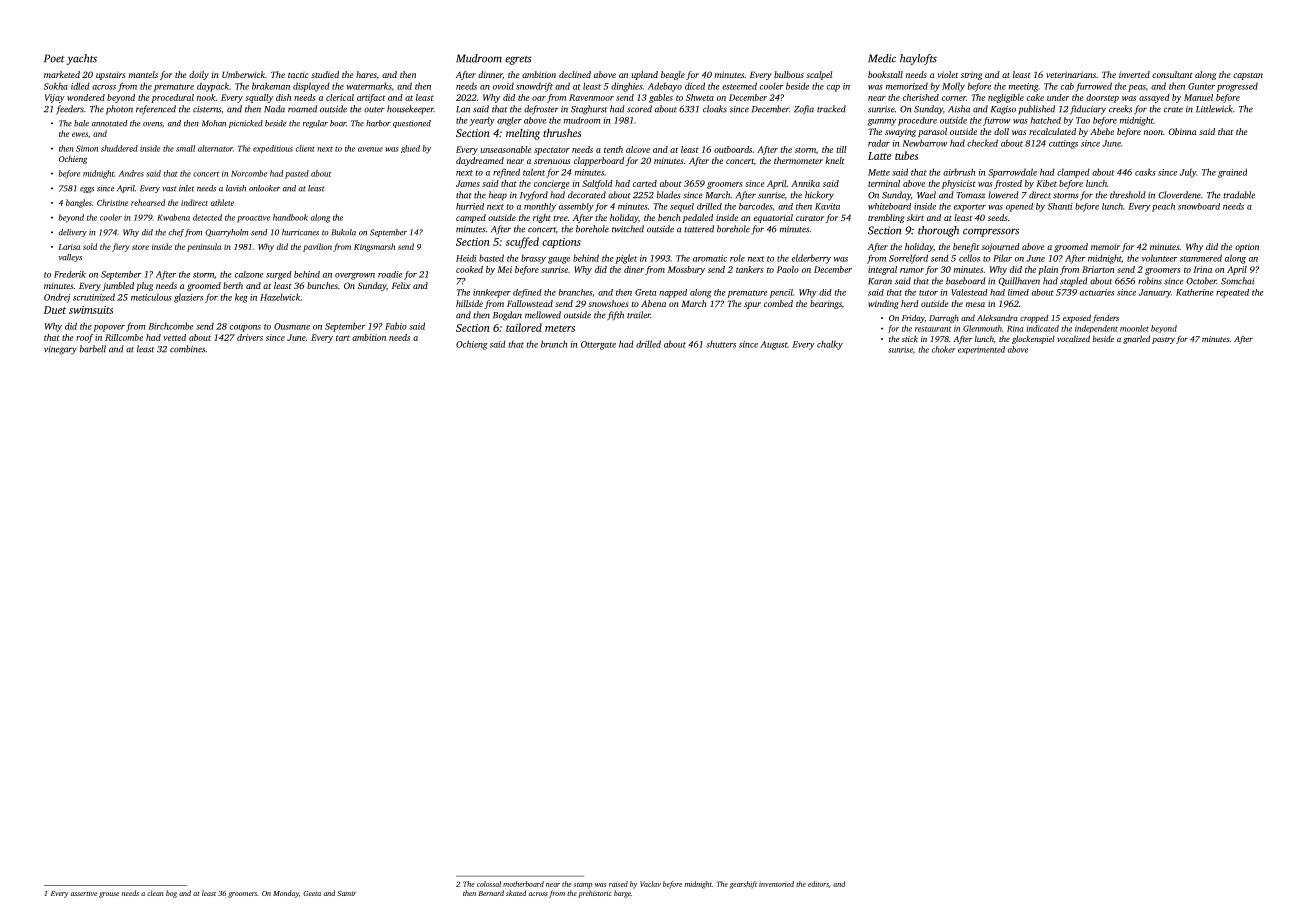 The width and height of the screenshot is (1308, 924). Describe the element at coordinates (155, 893) in the screenshot. I see `clean` at that location.
